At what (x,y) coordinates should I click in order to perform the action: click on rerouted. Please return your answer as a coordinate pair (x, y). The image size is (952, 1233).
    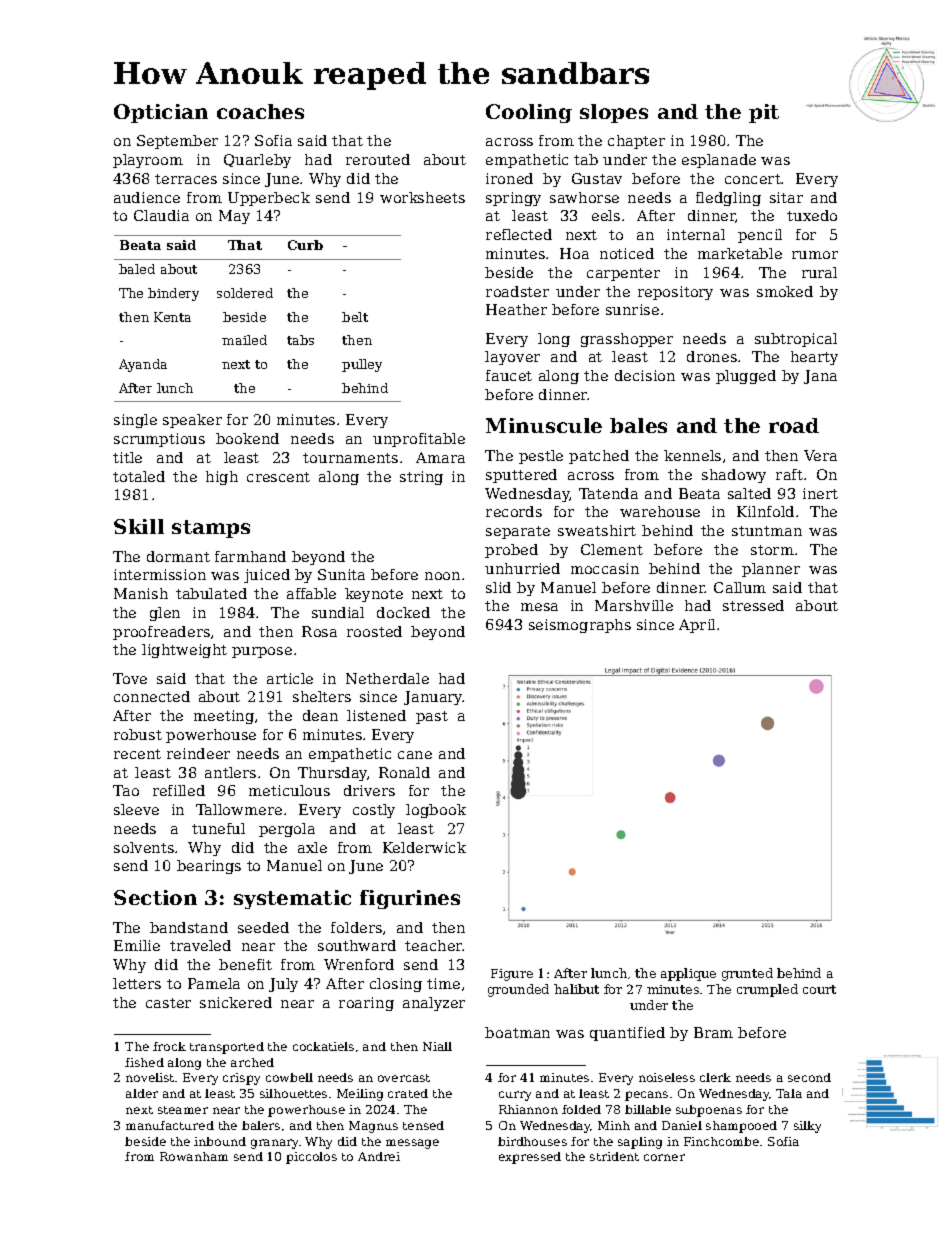
    Looking at the image, I should click on (378, 159).
